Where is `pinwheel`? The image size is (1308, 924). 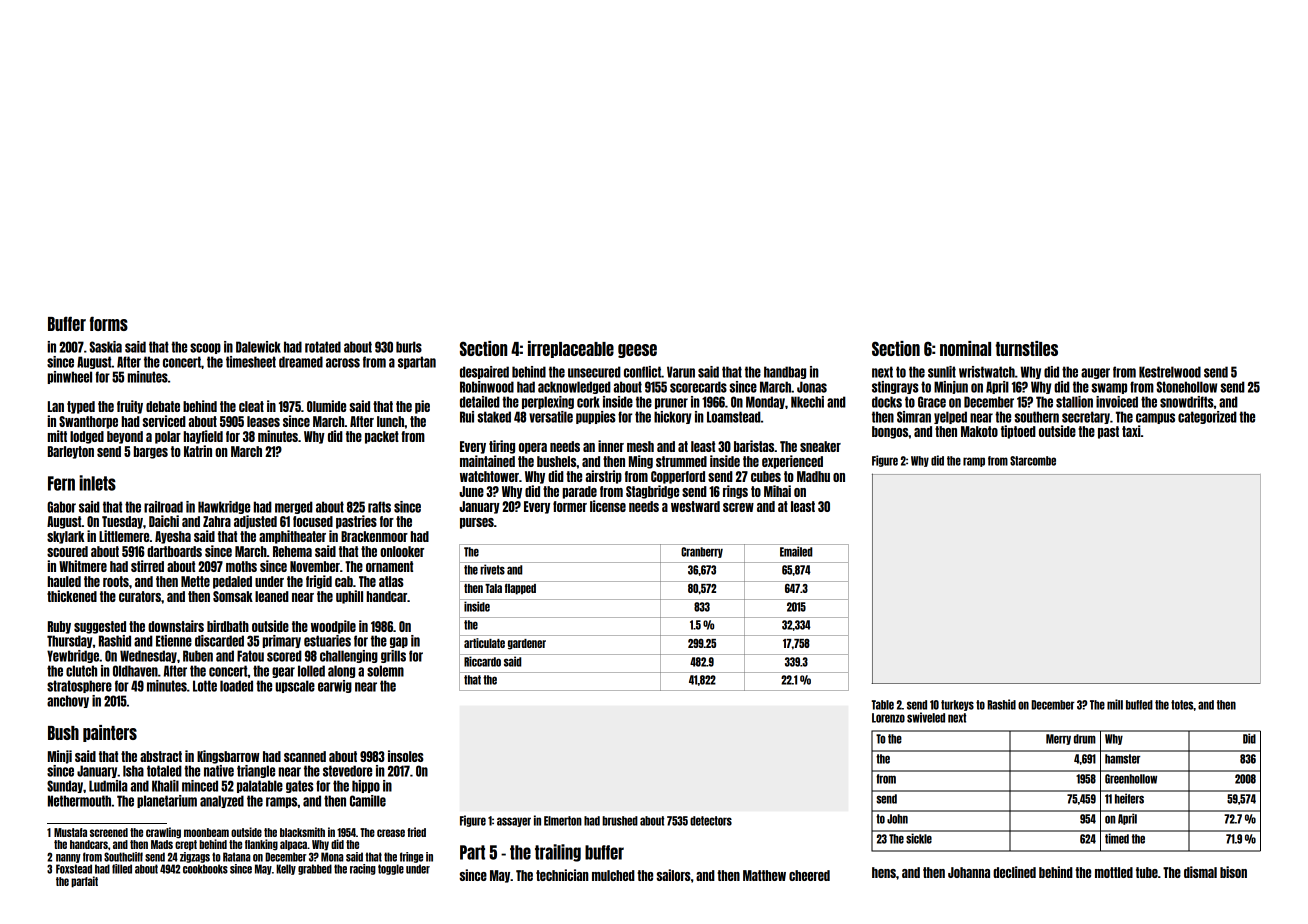 pinwheel is located at coordinates (70, 377).
